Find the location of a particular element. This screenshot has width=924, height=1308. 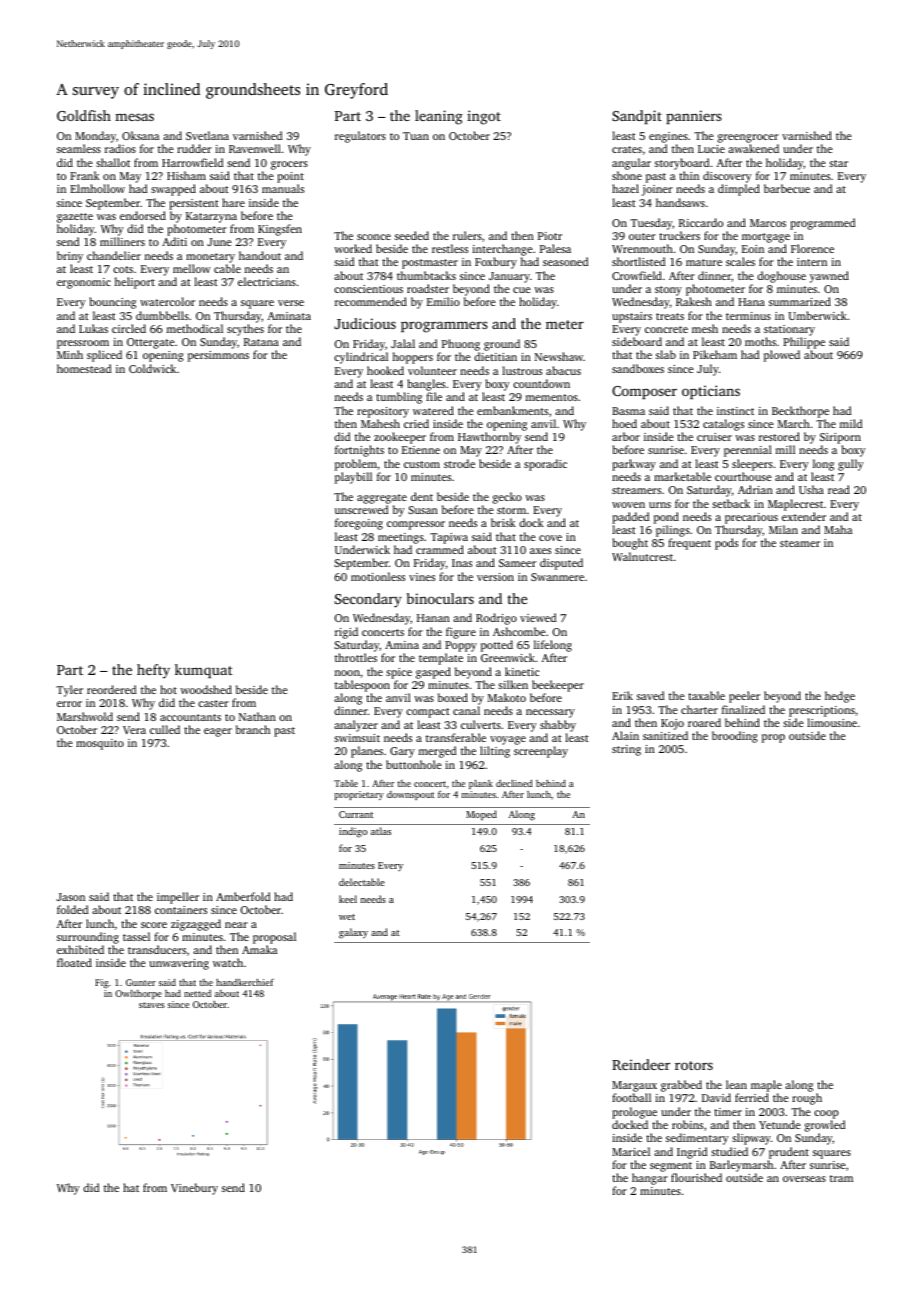

hangar is located at coordinates (650, 1179).
